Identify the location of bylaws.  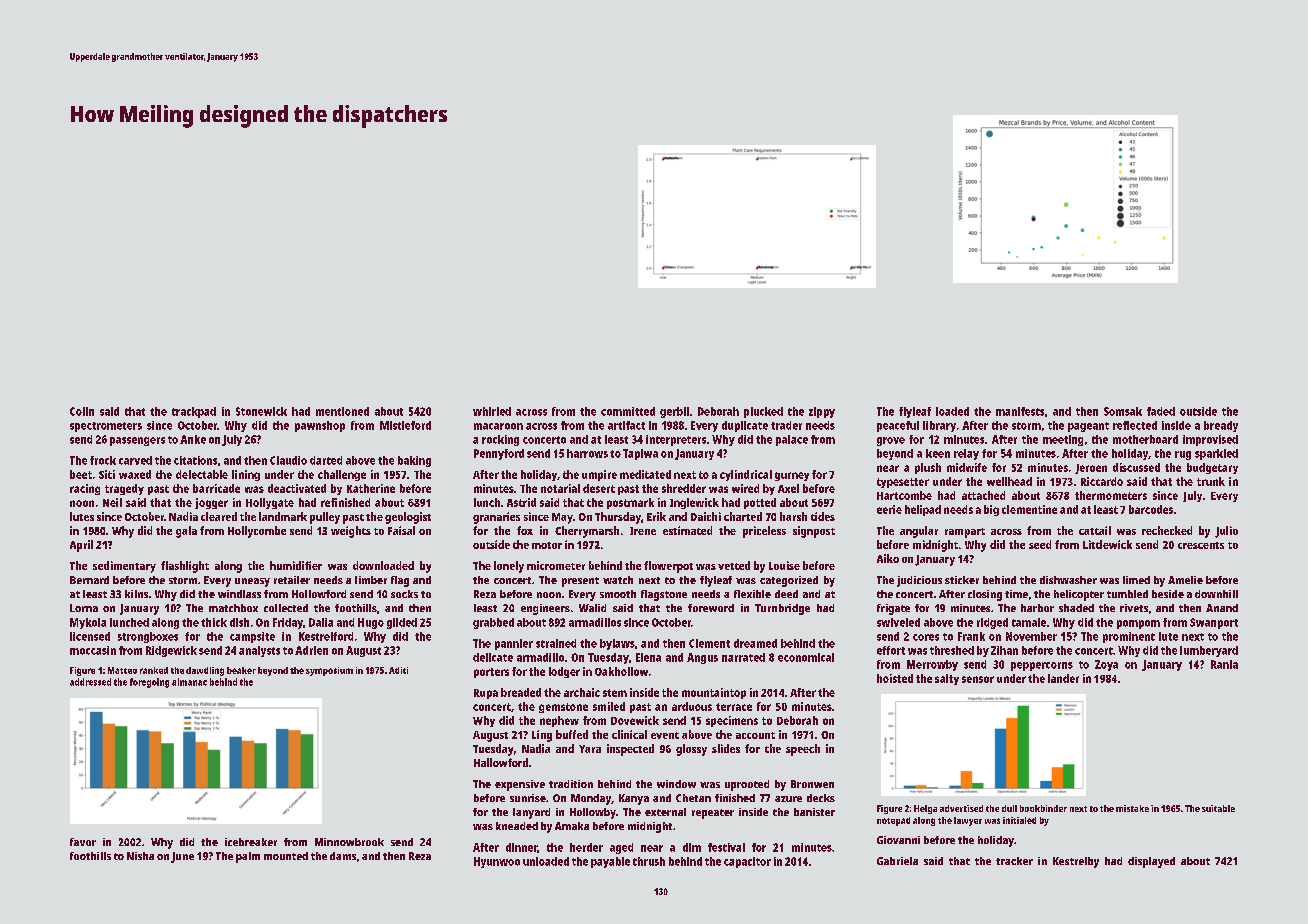
(617, 644).
